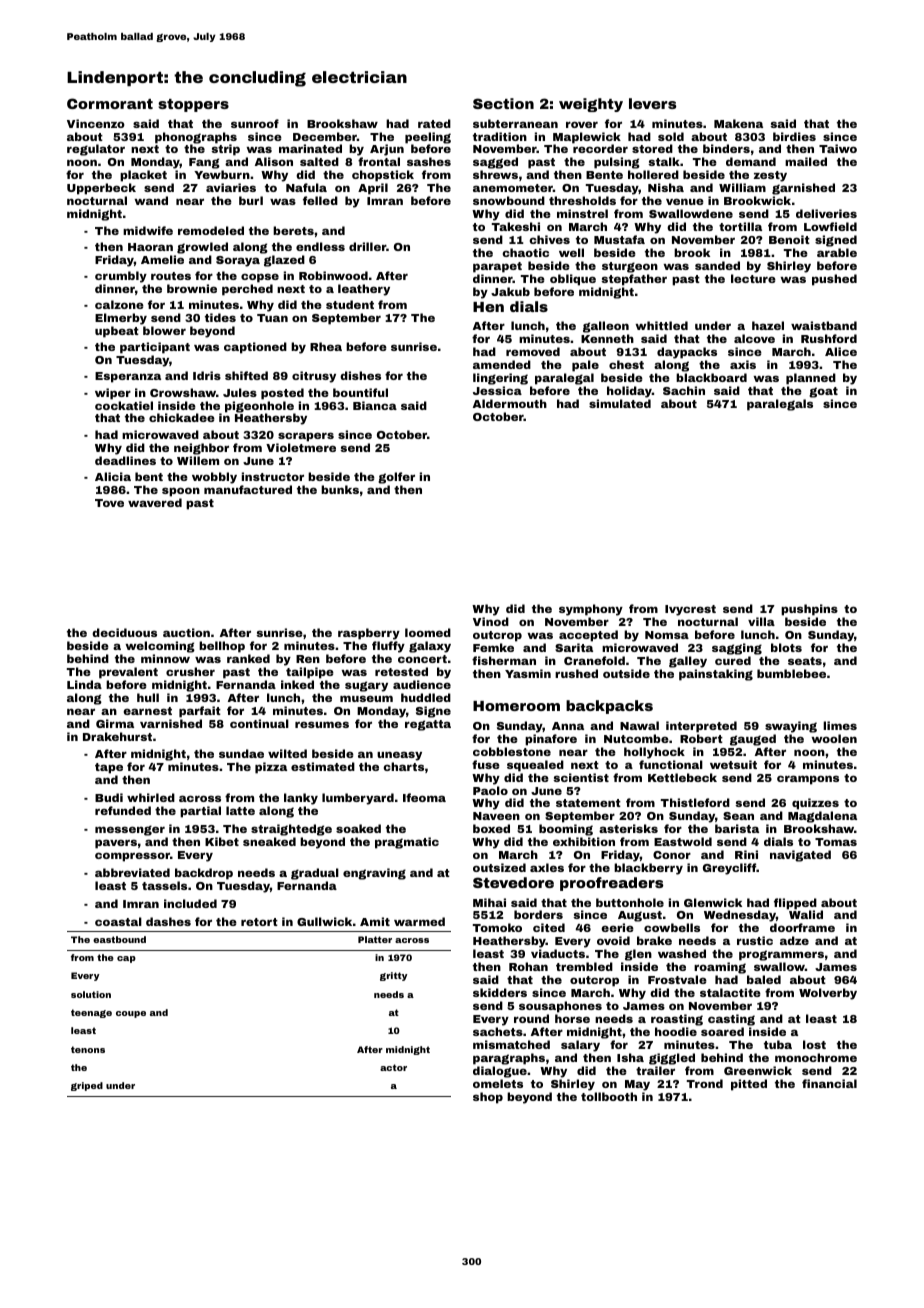 The width and height of the image is (924, 1308). Describe the element at coordinates (393, 1067) in the image. I see `actor` at that location.
